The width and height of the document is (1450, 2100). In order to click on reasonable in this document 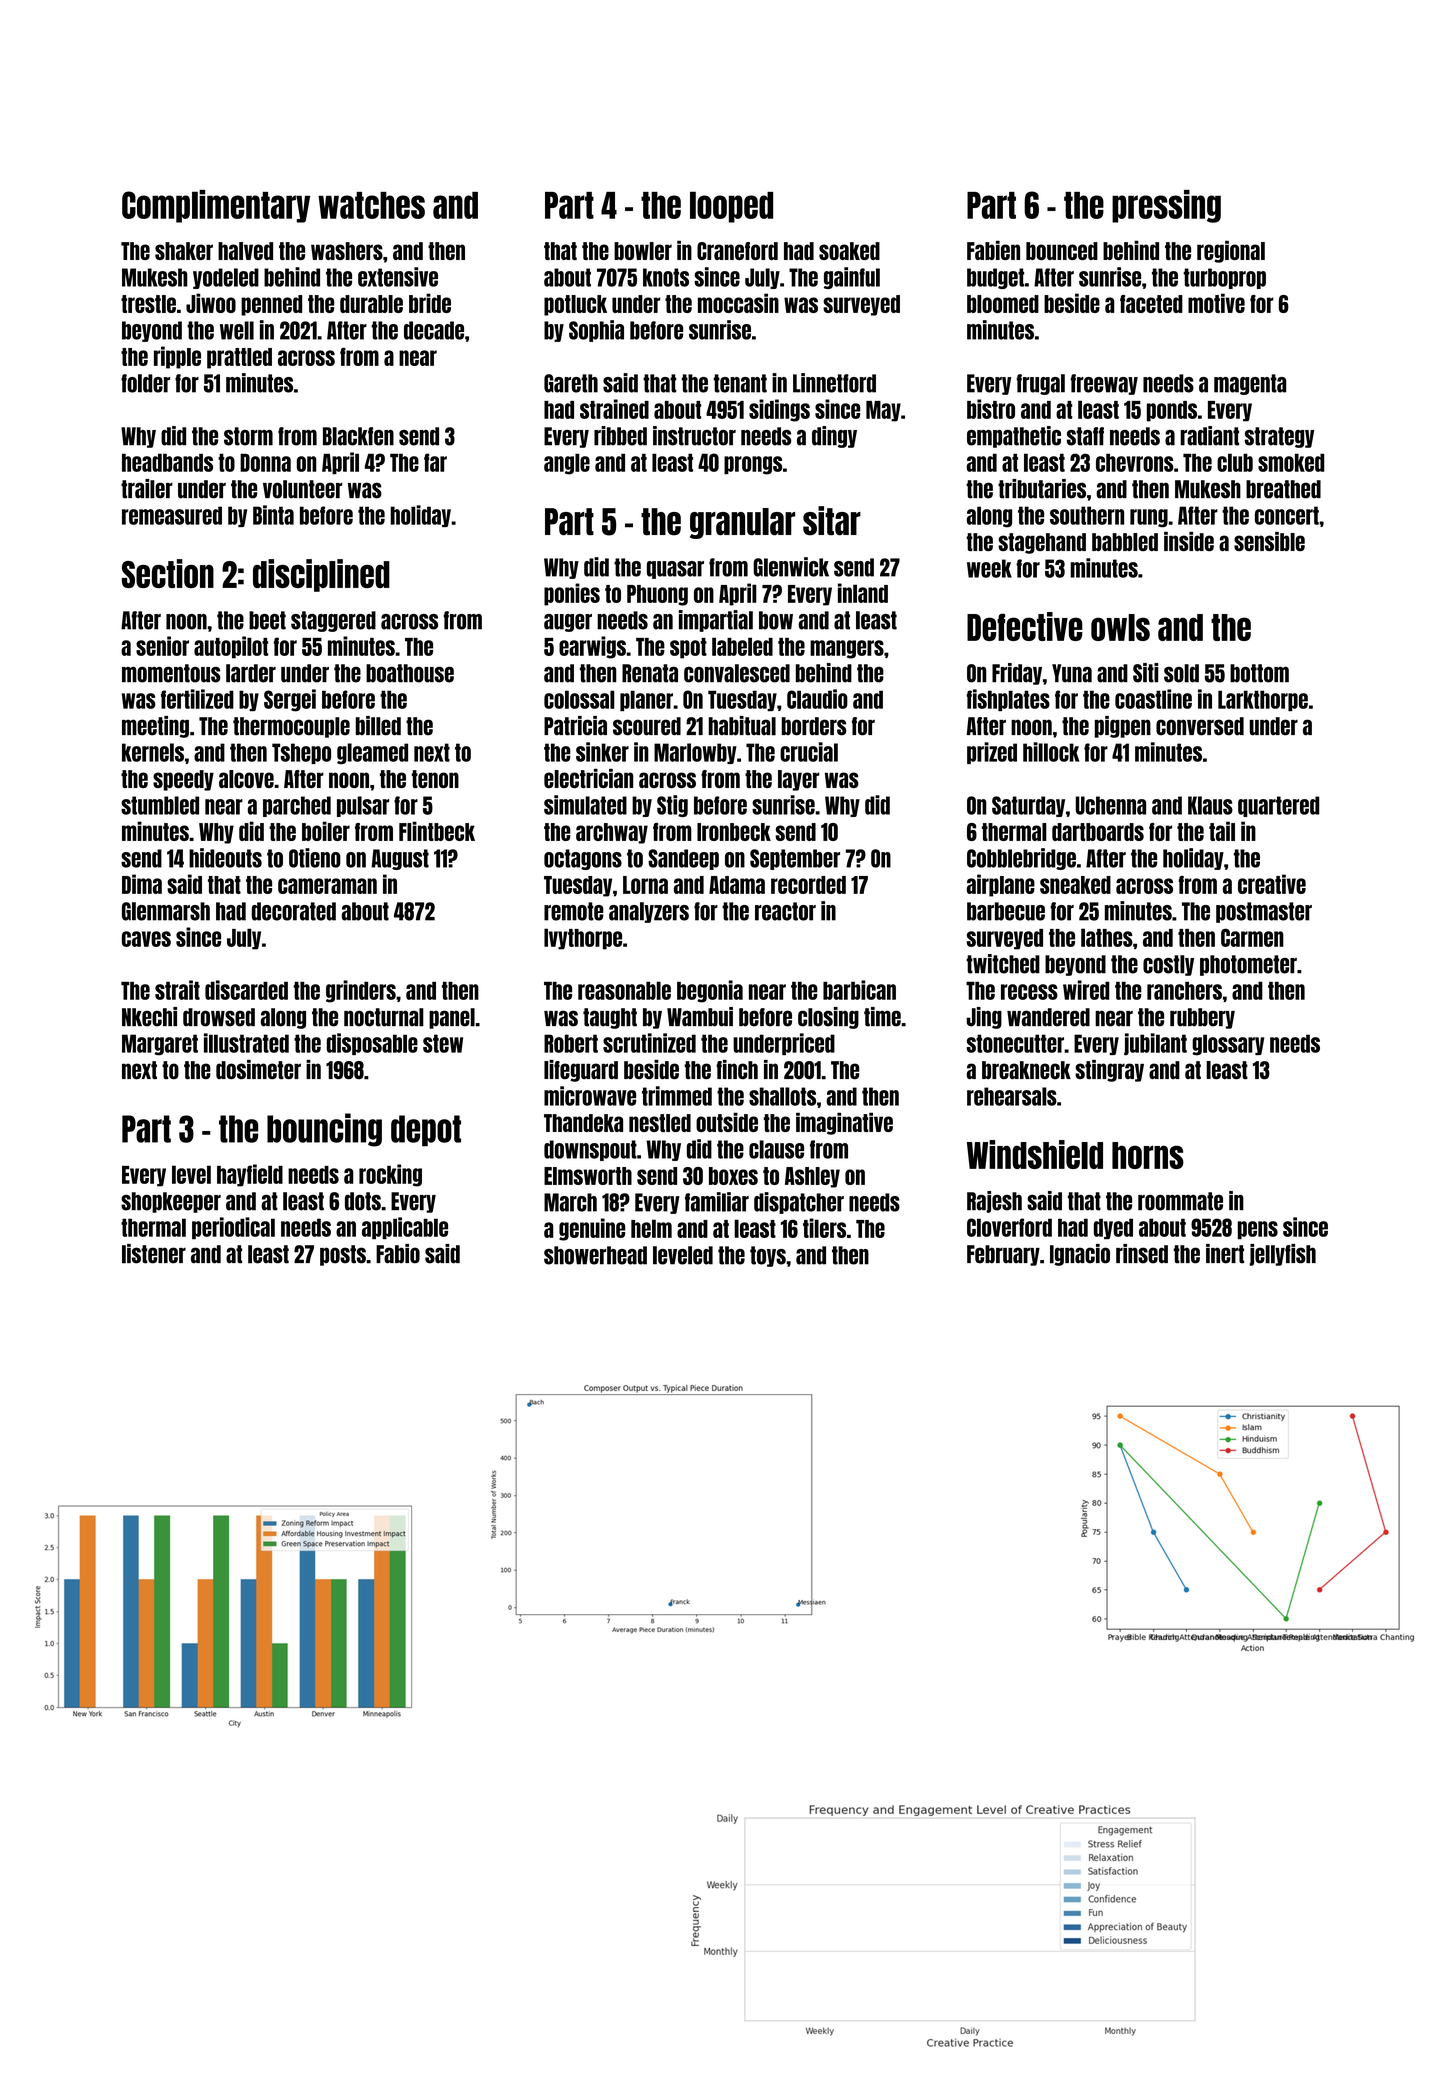, I will do `click(624, 990)`.
